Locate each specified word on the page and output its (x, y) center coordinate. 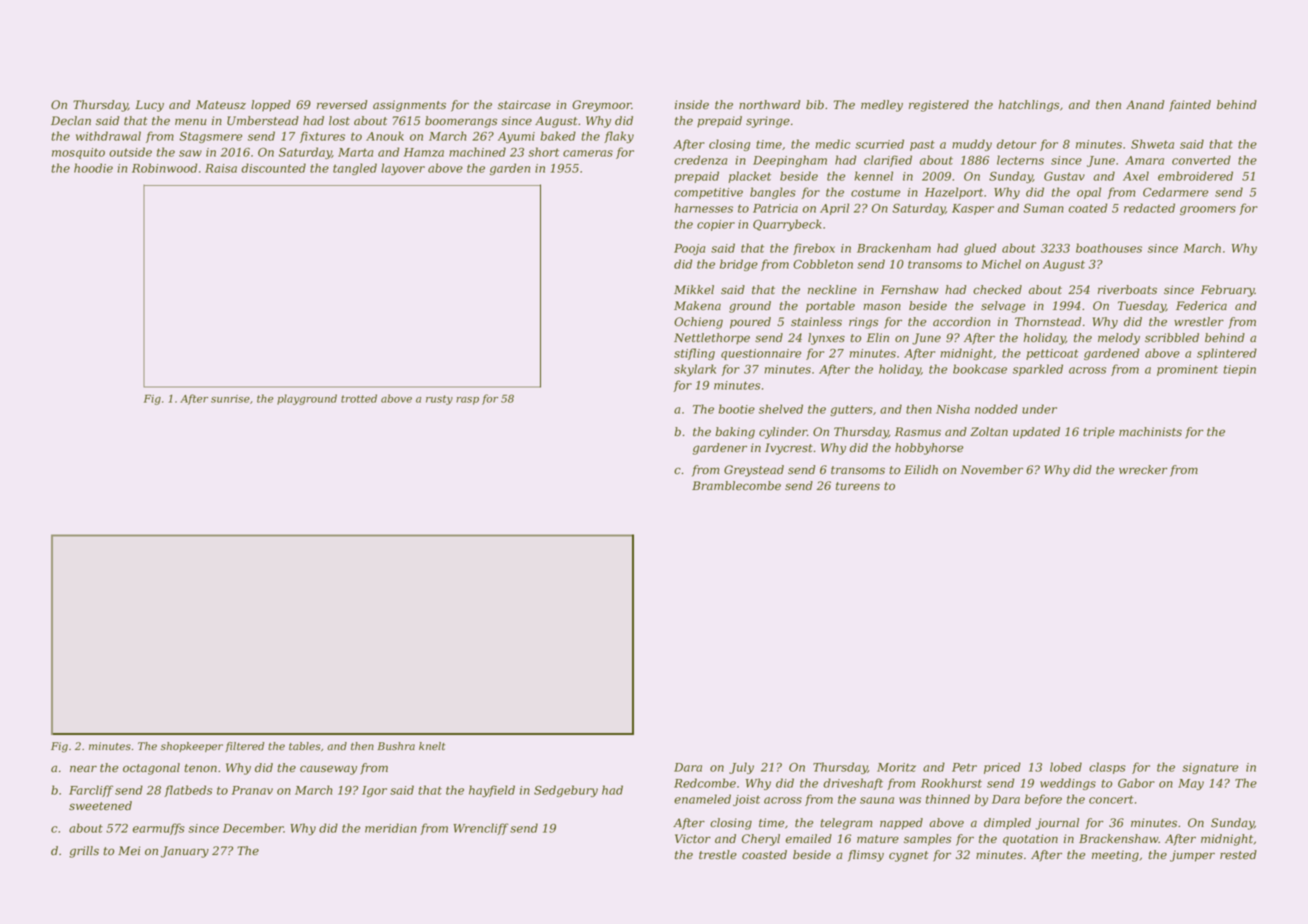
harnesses (704, 208)
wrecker (1143, 470)
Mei (129, 851)
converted (1201, 160)
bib (815, 105)
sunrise (230, 399)
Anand (1145, 105)
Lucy (149, 106)
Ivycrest (789, 449)
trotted (359, 398)
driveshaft (853, 784)
